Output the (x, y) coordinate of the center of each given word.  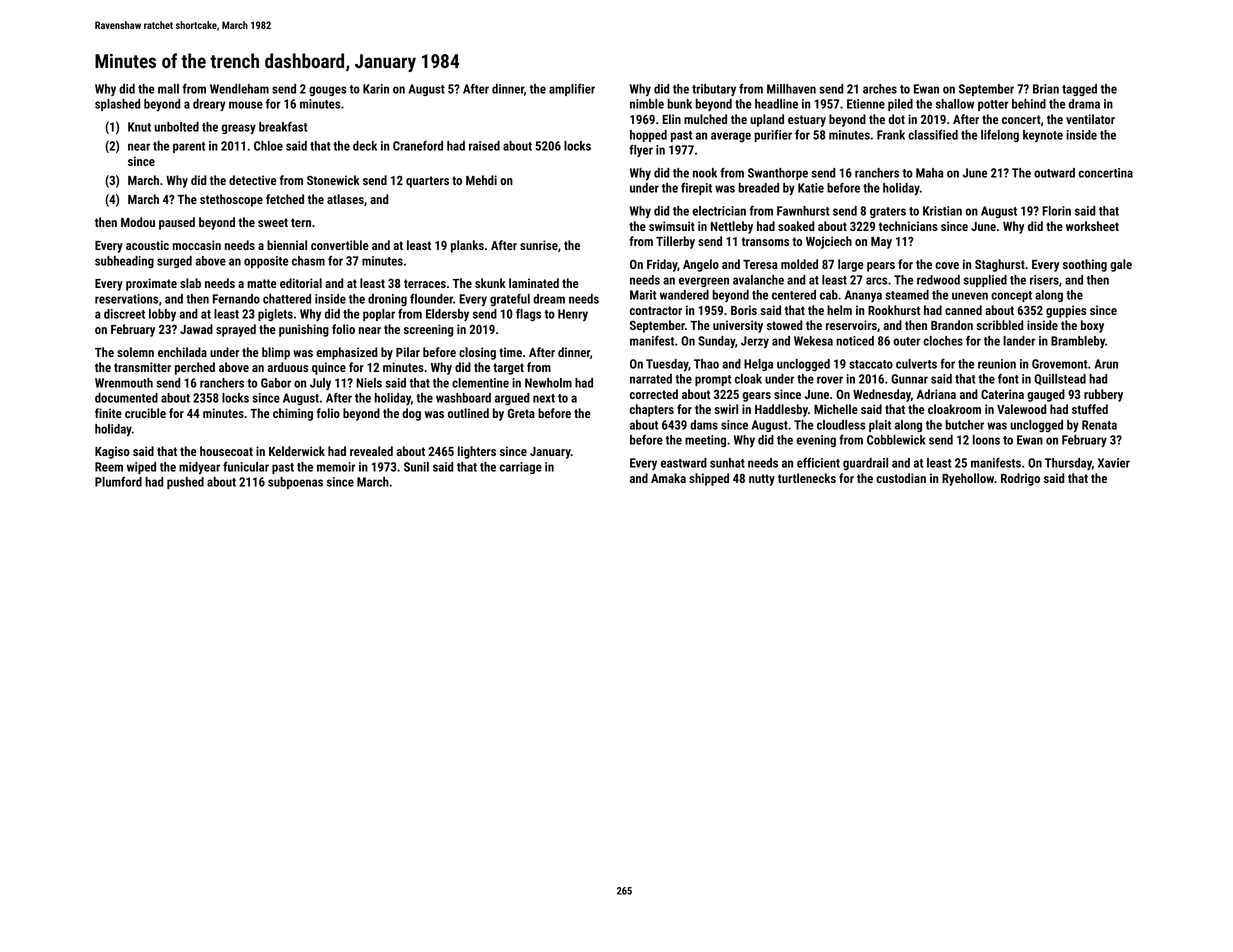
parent (189, 147)
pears (881, 267)
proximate (151, 284)
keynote (1043, 136)
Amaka (668, 478)
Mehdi (481, 180)
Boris (744, 310)
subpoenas (295, 483)
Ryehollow (968, 479)
